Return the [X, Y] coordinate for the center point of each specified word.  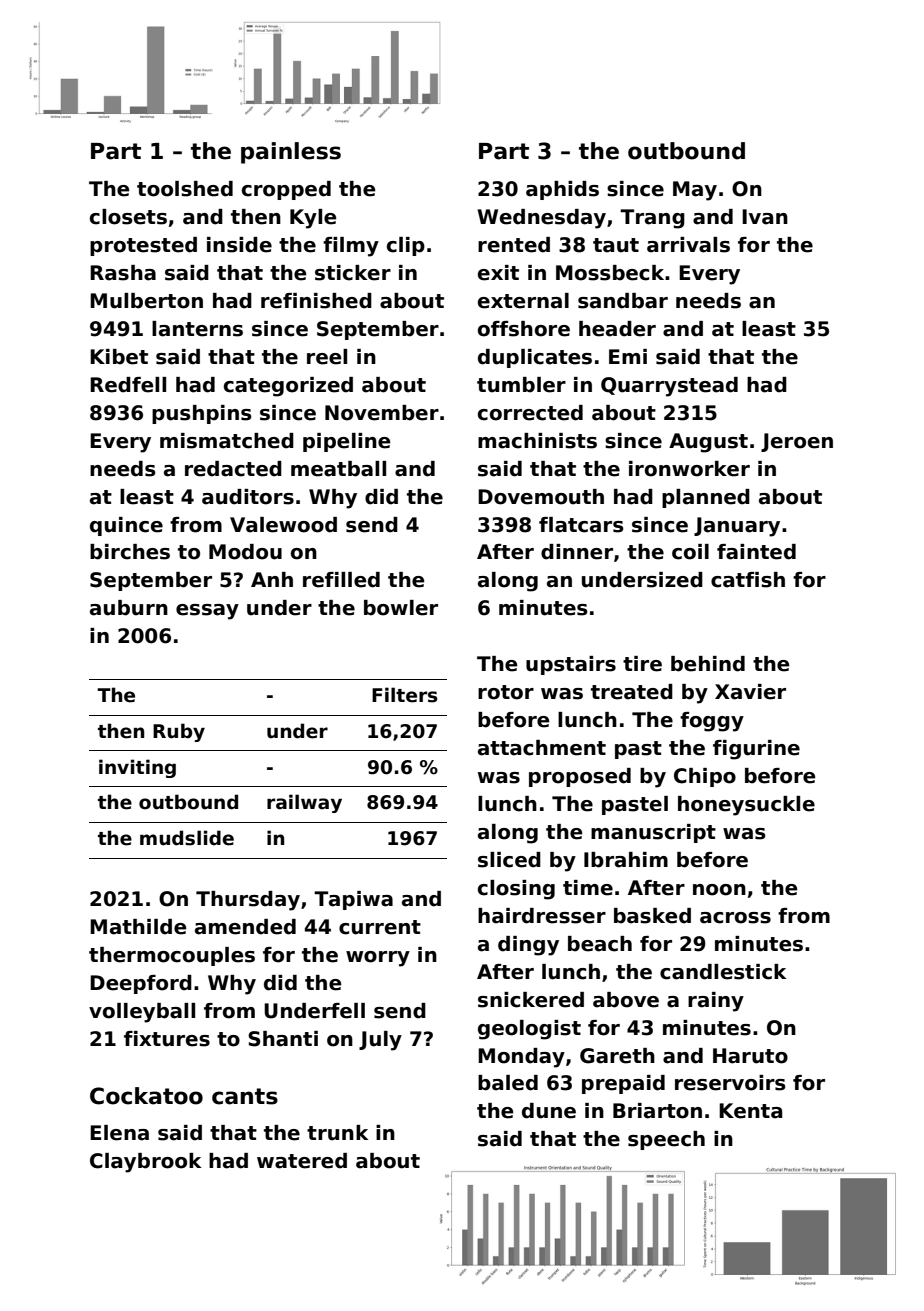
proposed [580, 777]
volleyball [142, 1013]
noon [719, 890]
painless [291, 153]
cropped [286, 190]
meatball [338, 469]
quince [126, 526]
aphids [562, 190]
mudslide [187, 838]
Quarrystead [669, 387]
